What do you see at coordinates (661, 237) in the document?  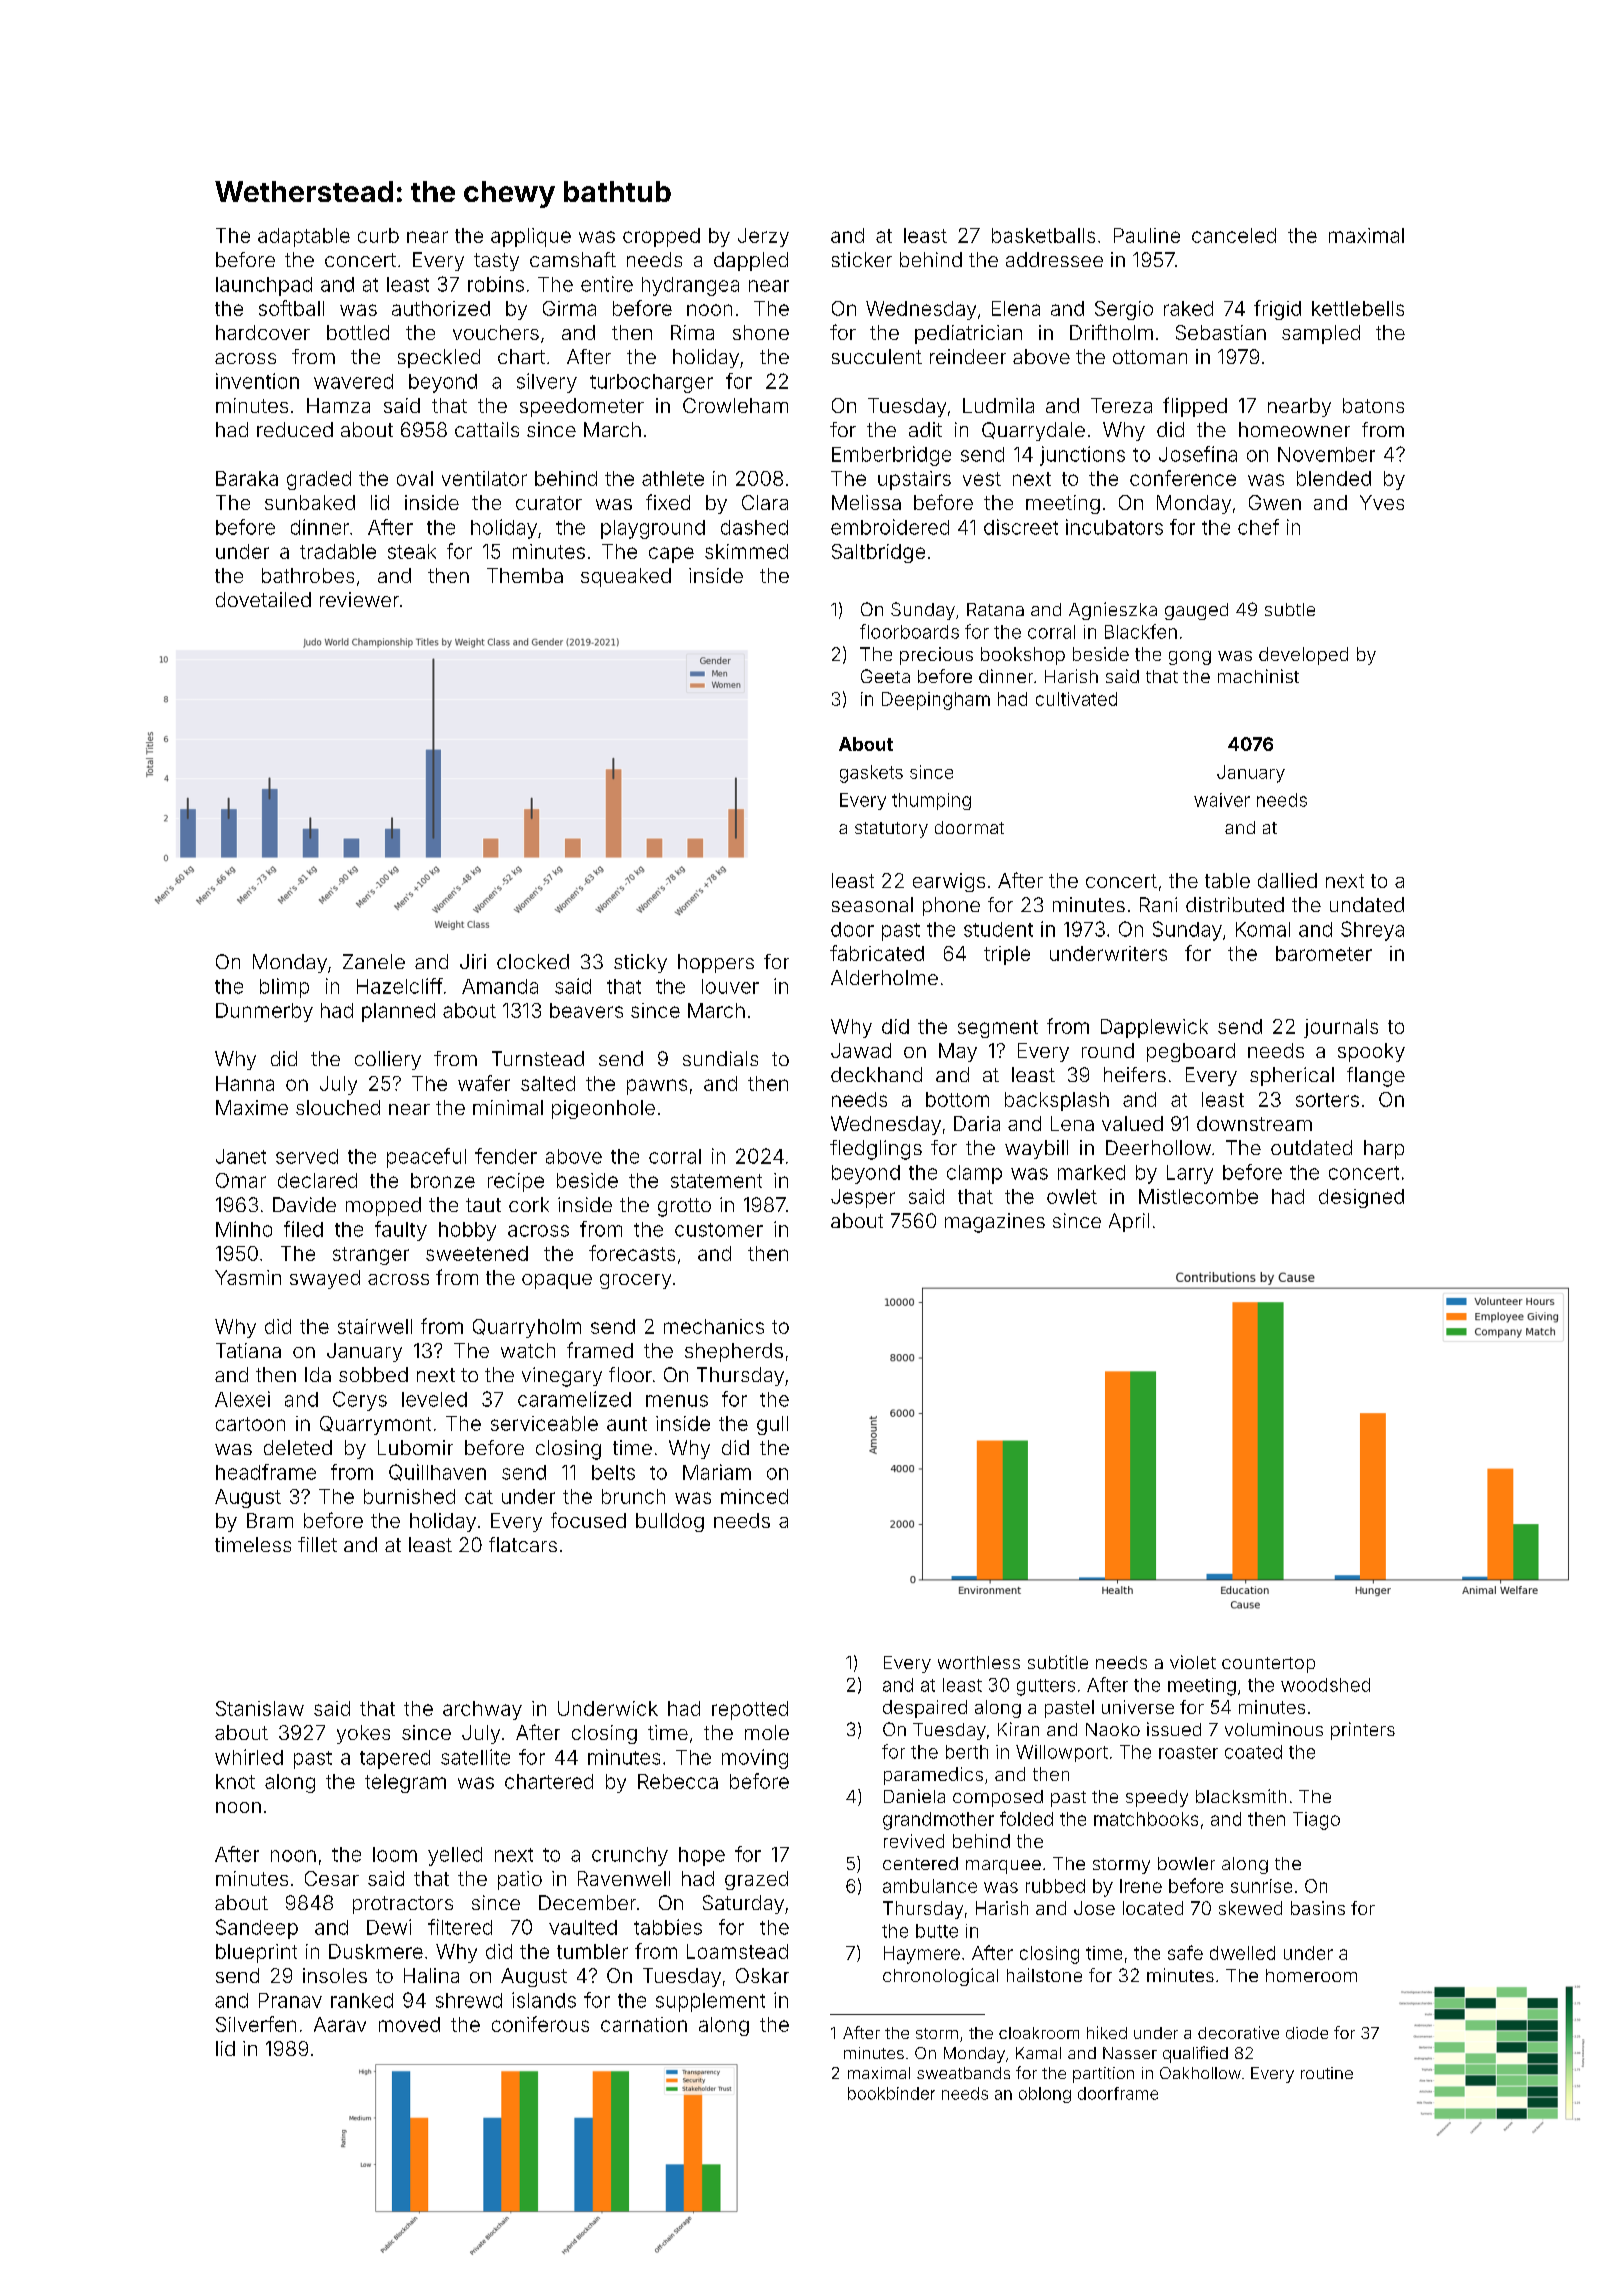 I see `cropped` at bounding box center [661, 237].
